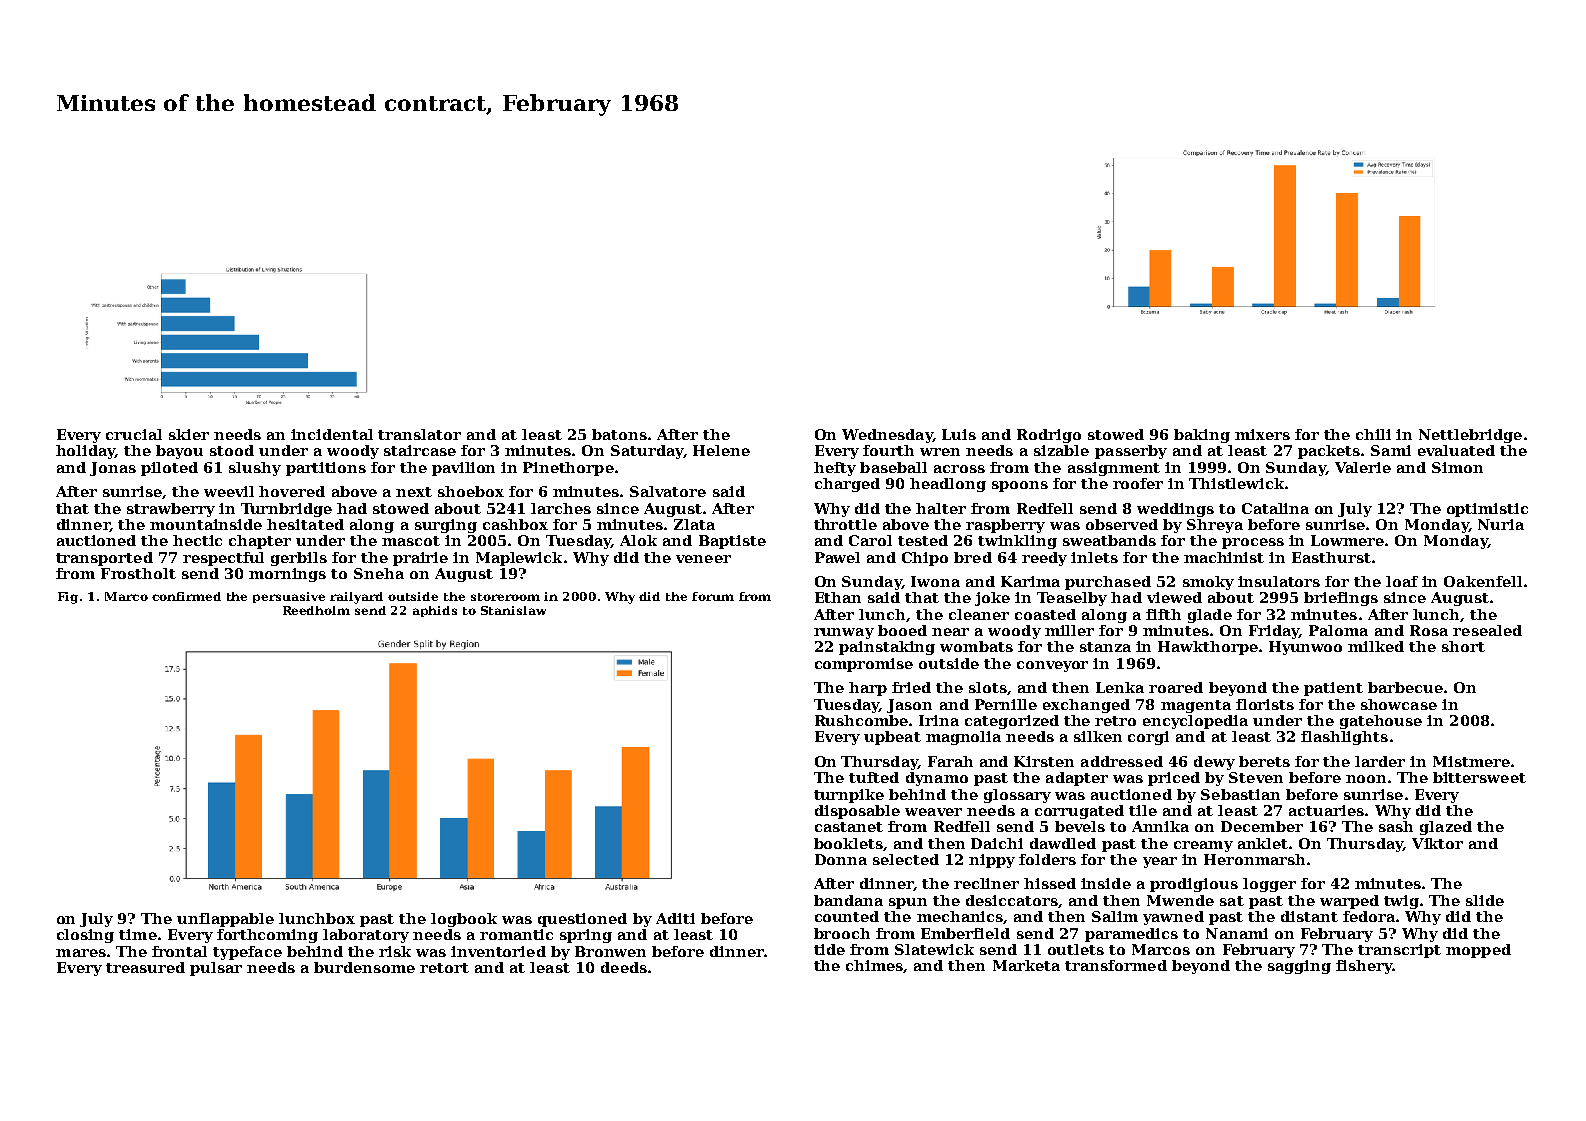 Image resolution: width=1586 pixels, height=1121 pixels. I want to click on milked, so click(1376, 646).
